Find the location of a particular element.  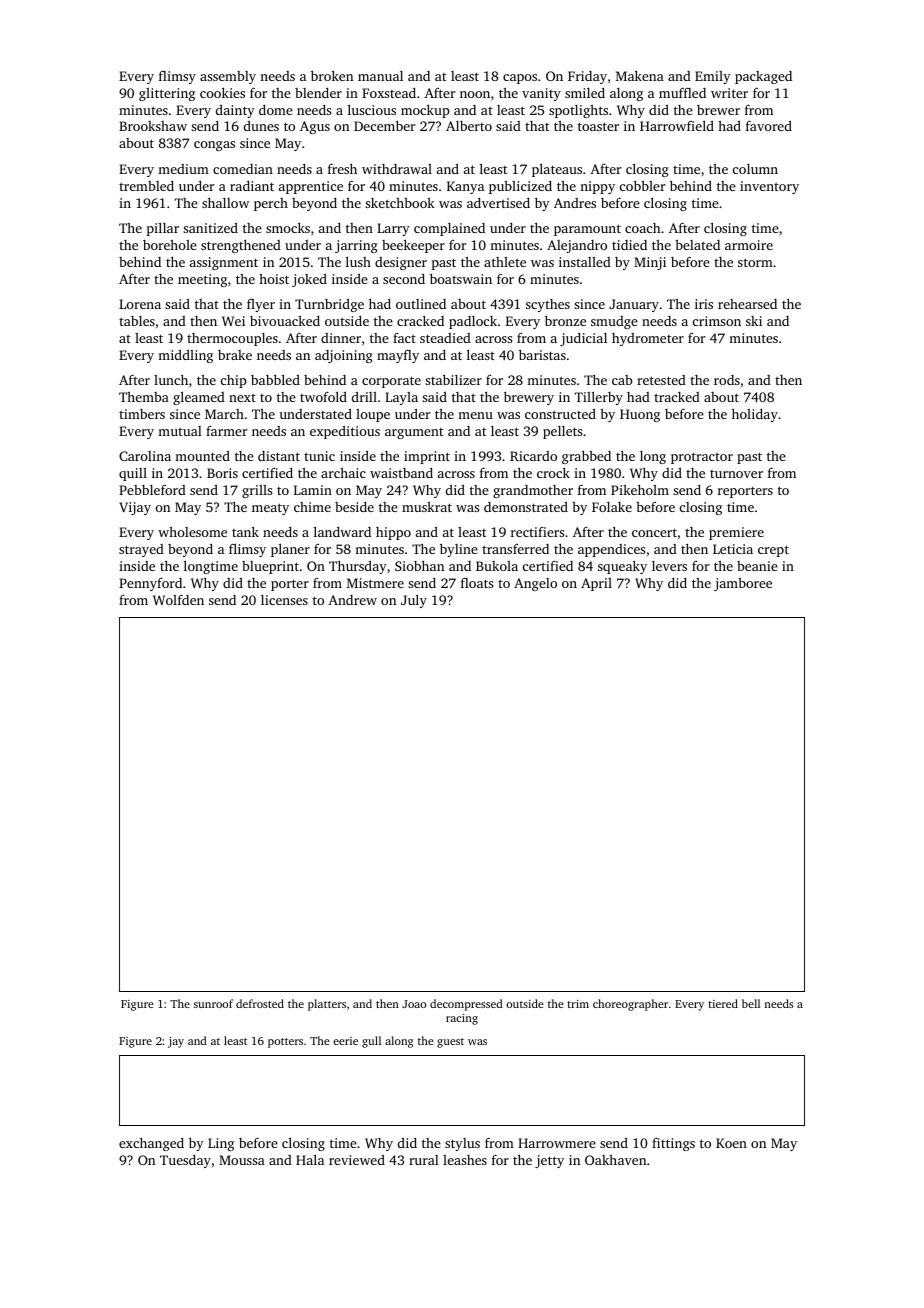

Makena is located at coordinates (640, 75).
